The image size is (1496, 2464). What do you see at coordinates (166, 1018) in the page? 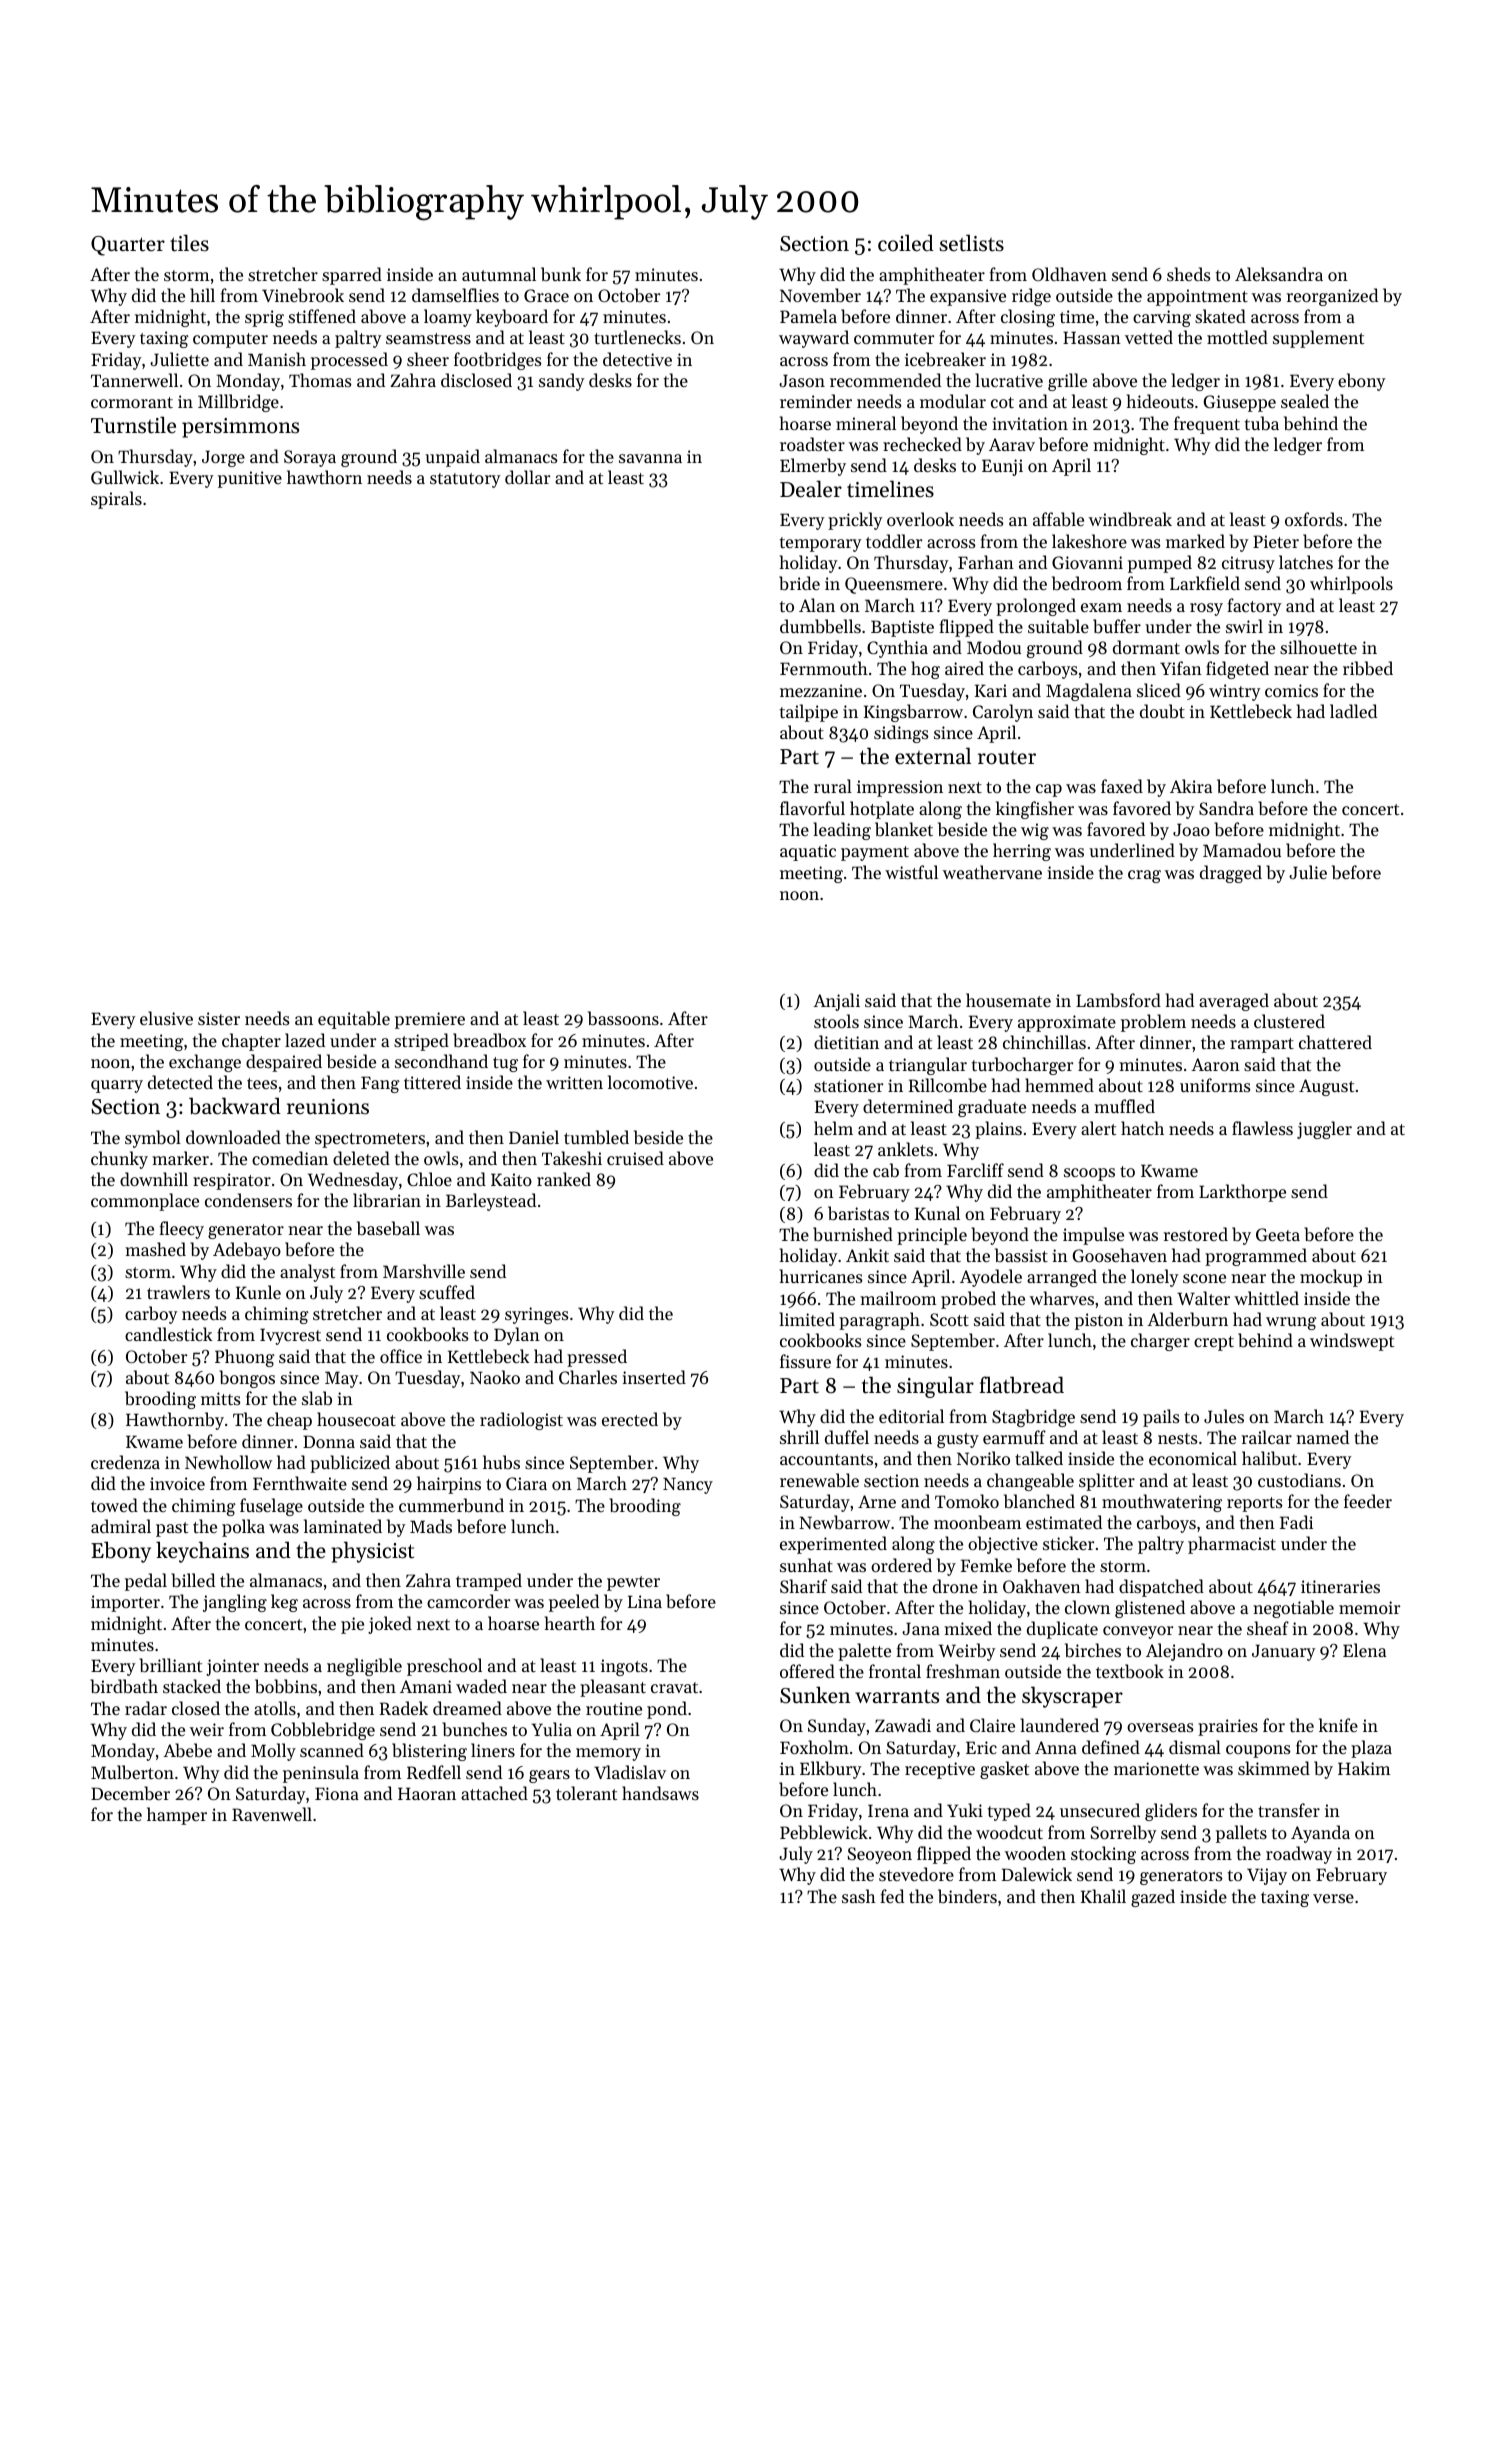
I see `elusive` at bounding box center [166, 1018].
